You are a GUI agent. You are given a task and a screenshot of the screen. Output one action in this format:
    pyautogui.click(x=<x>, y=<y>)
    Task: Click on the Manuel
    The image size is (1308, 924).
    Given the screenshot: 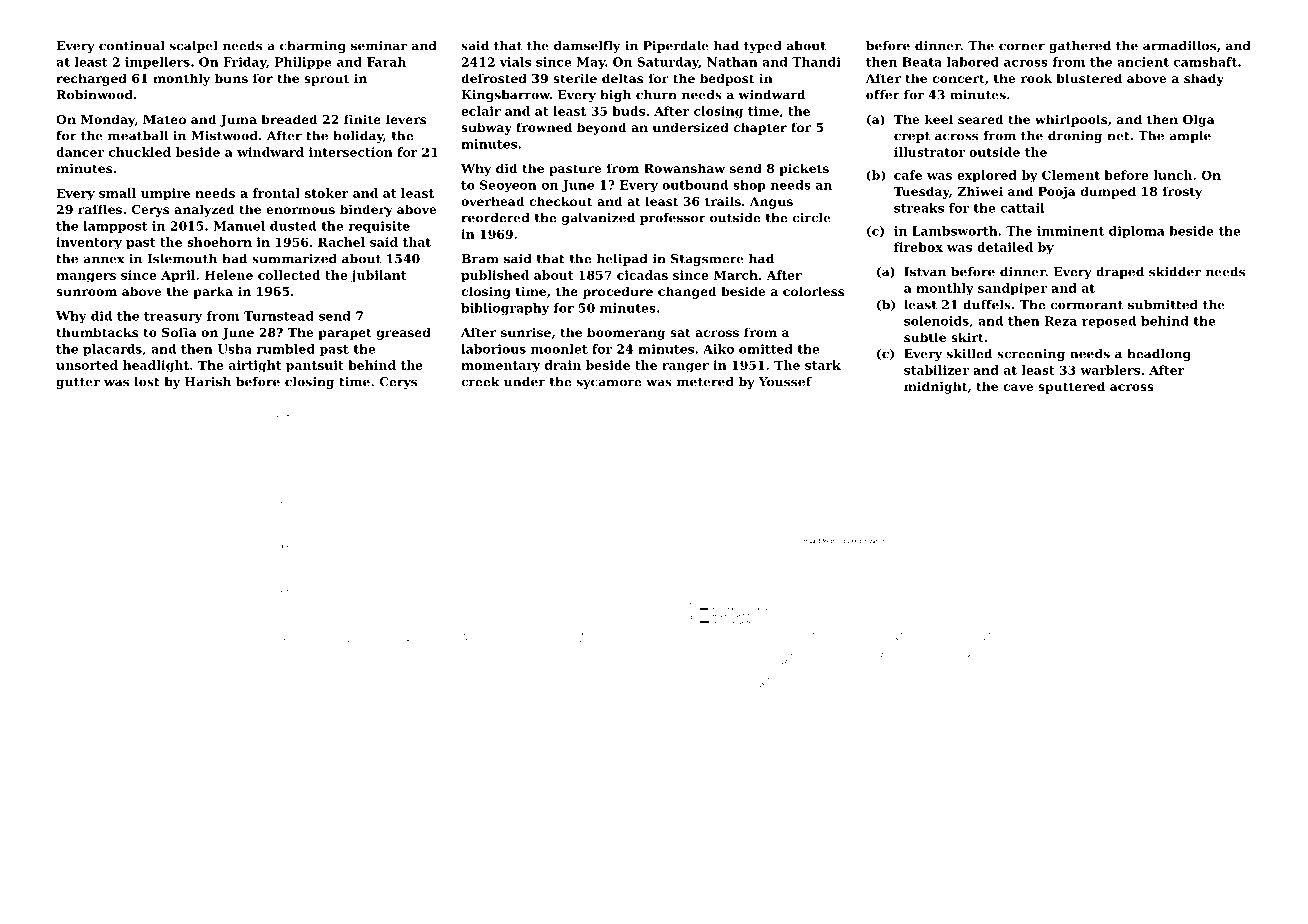 What is the action you would take?
    pyautogui.click(x=239, y=226)
